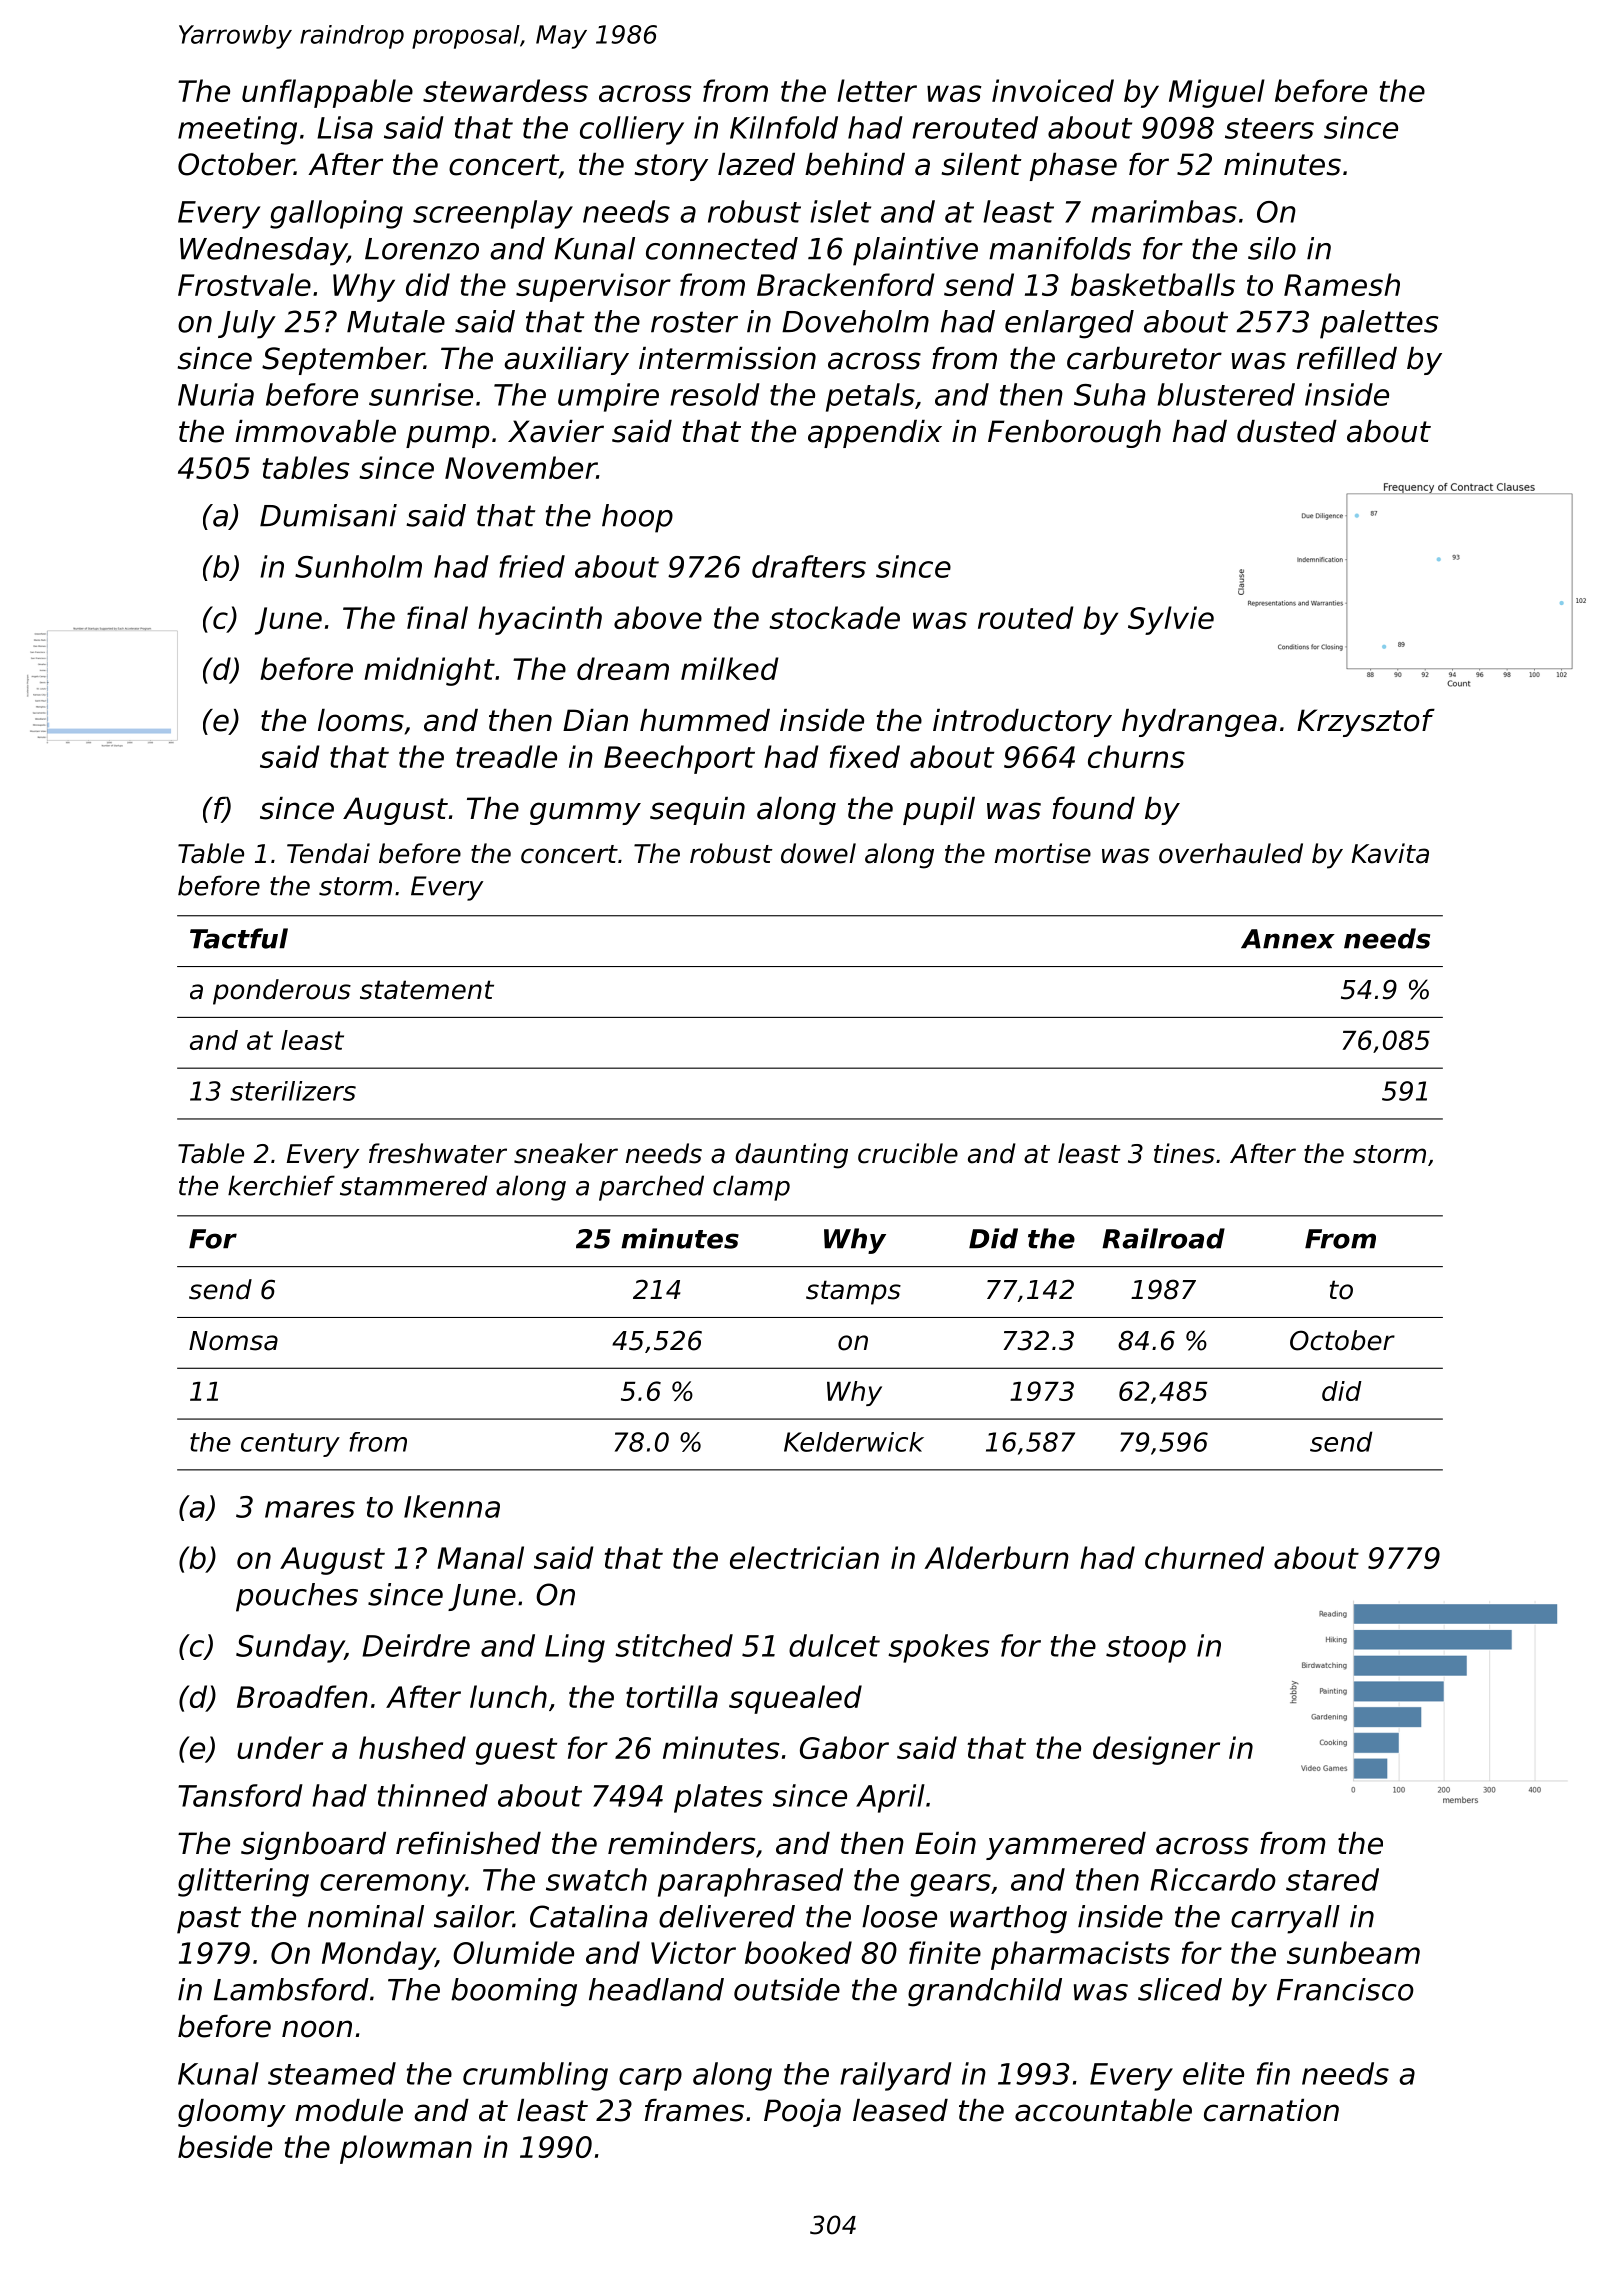 The width and height of the document is (1620, 2292). Describe the element at coordinates (505, 90) in the document. I see `stewardess` at that location.
